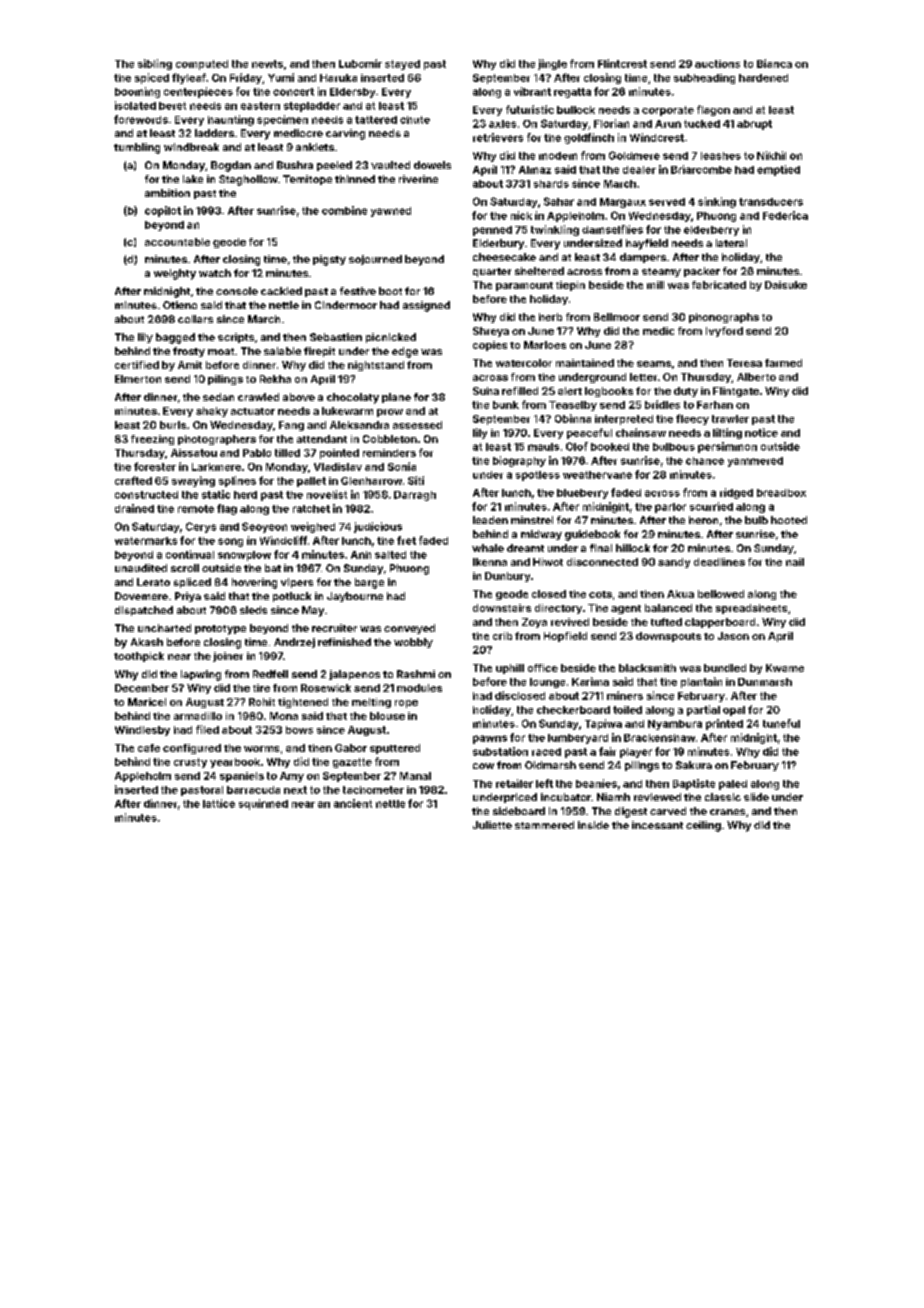 The image size is (924, 1308). What do you see at coordinates (668, 124) in the image?
I see `Arun` at bounding box center [668, 124].
